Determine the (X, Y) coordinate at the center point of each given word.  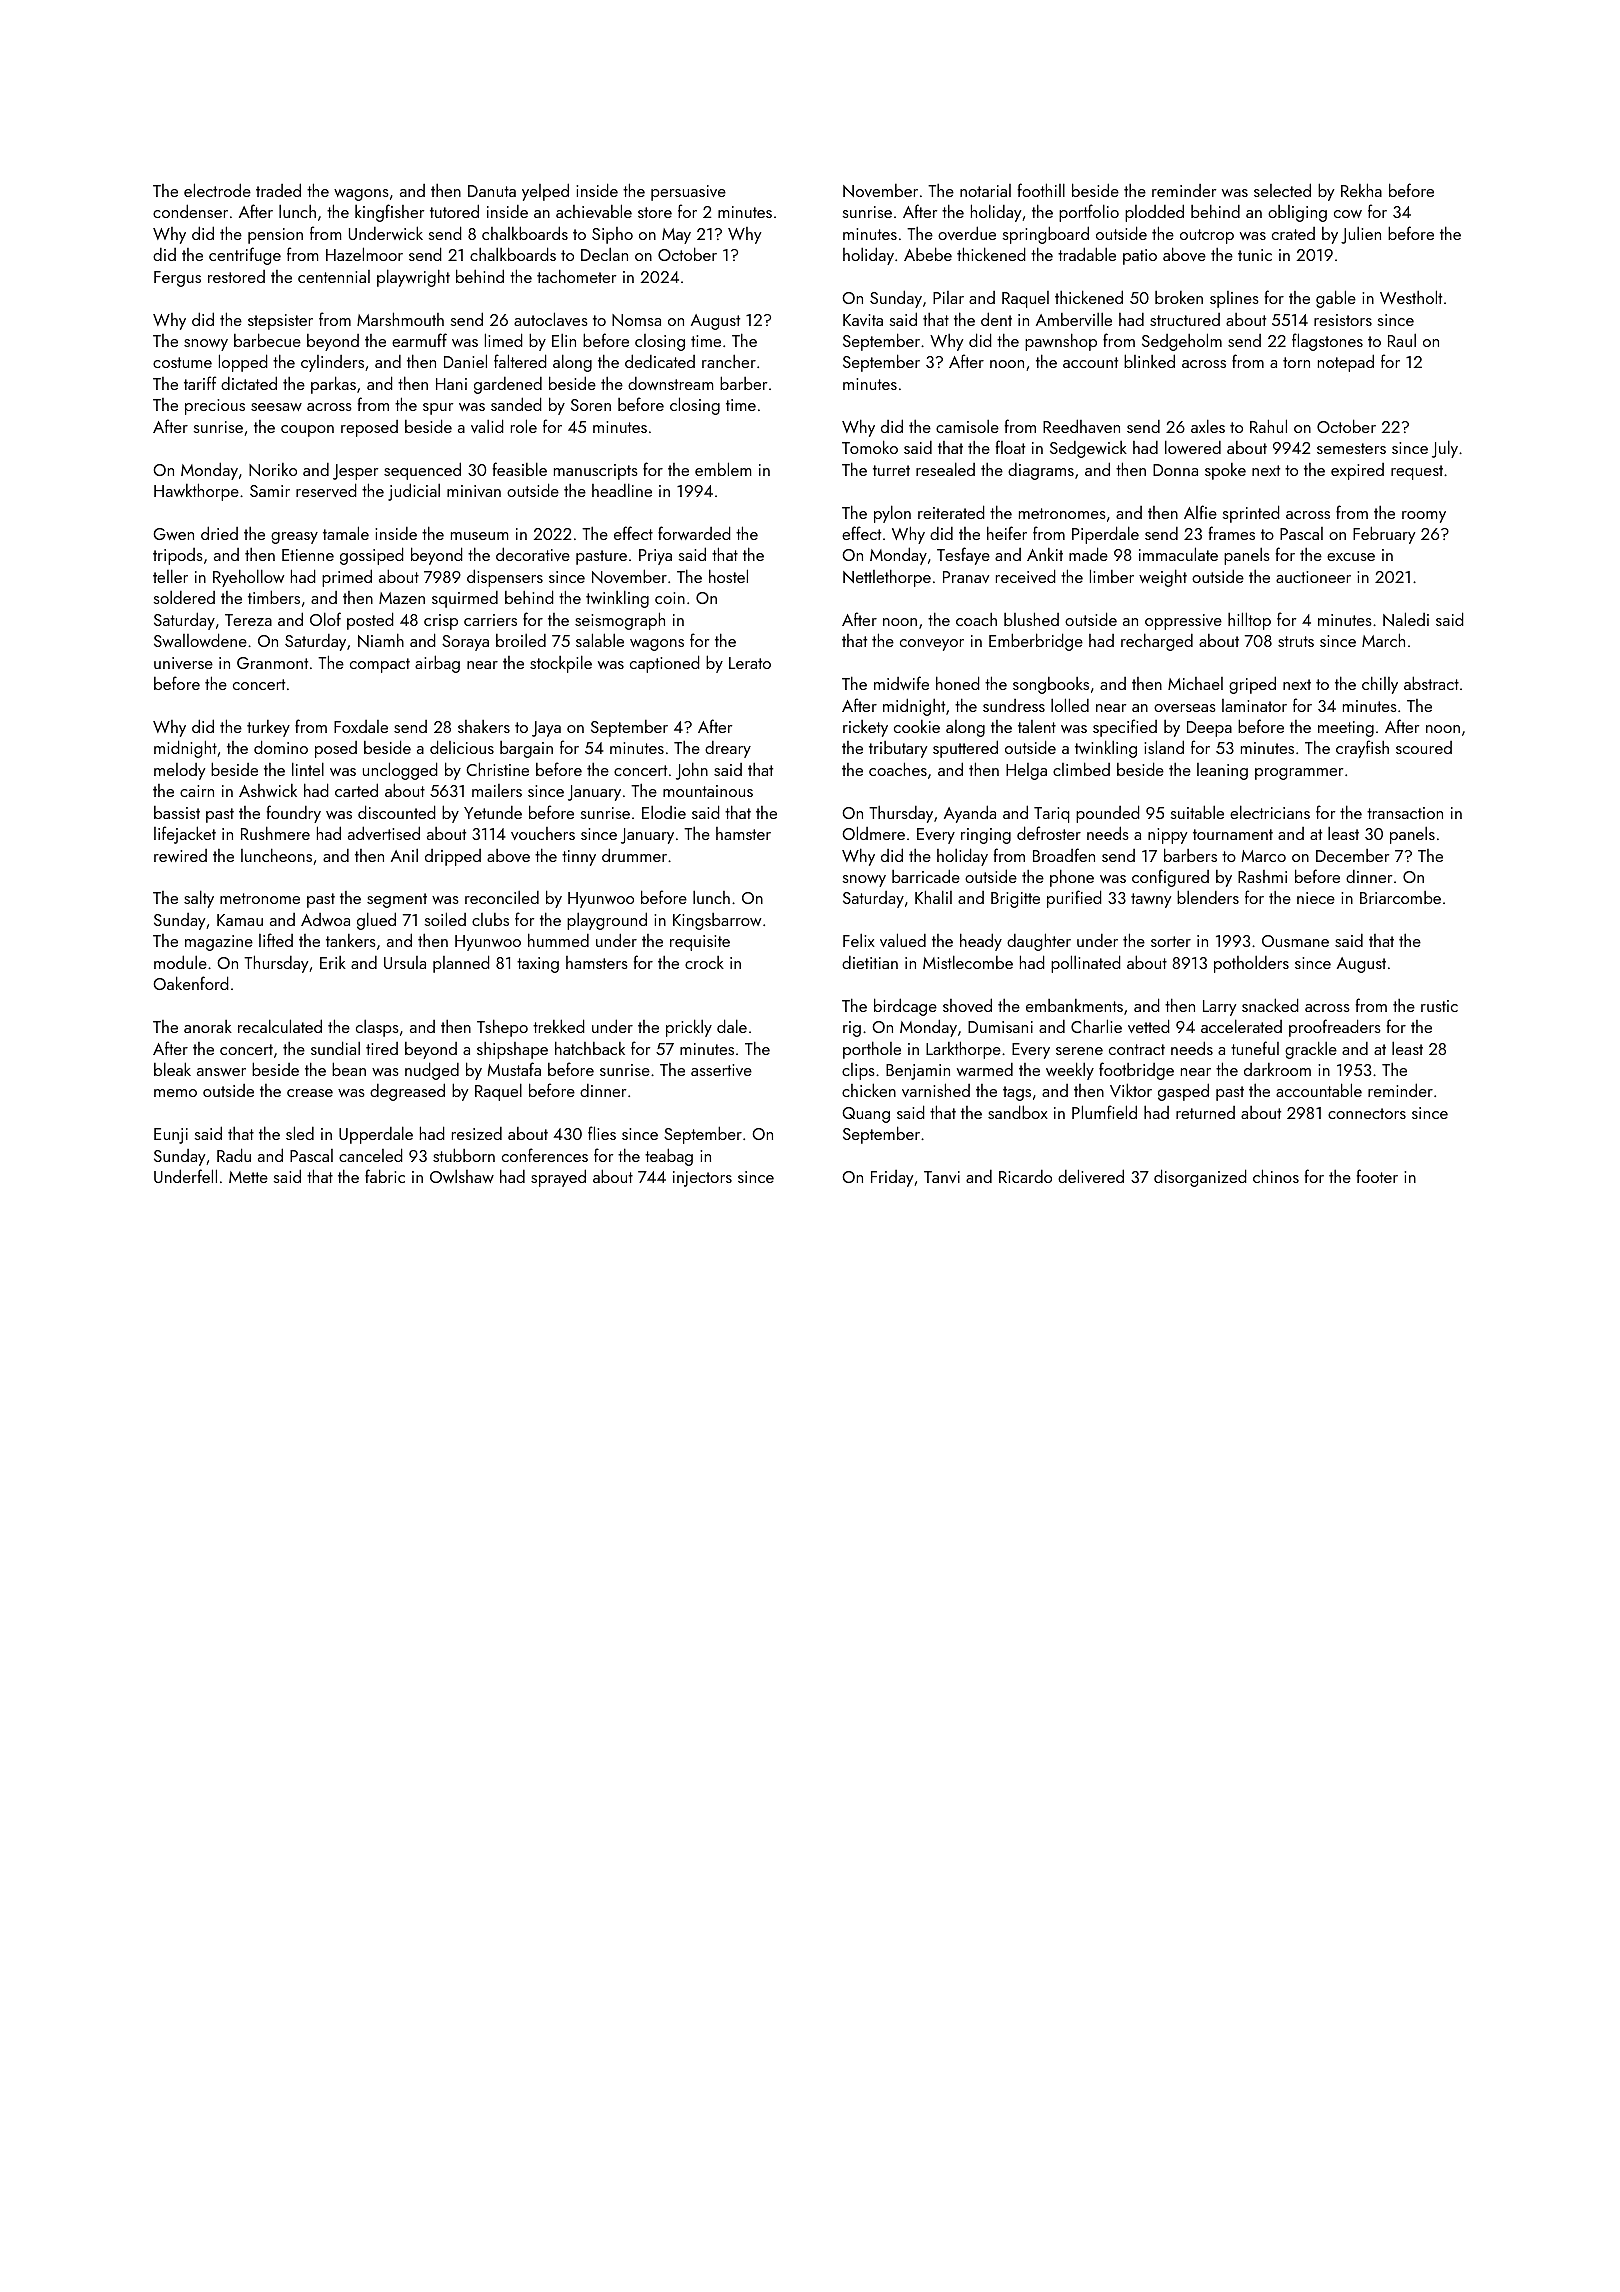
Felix (859, 940)
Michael (1195, 683)
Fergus (177, 279)
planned (461, 964)
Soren (591, 405)
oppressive (1183, 622)
